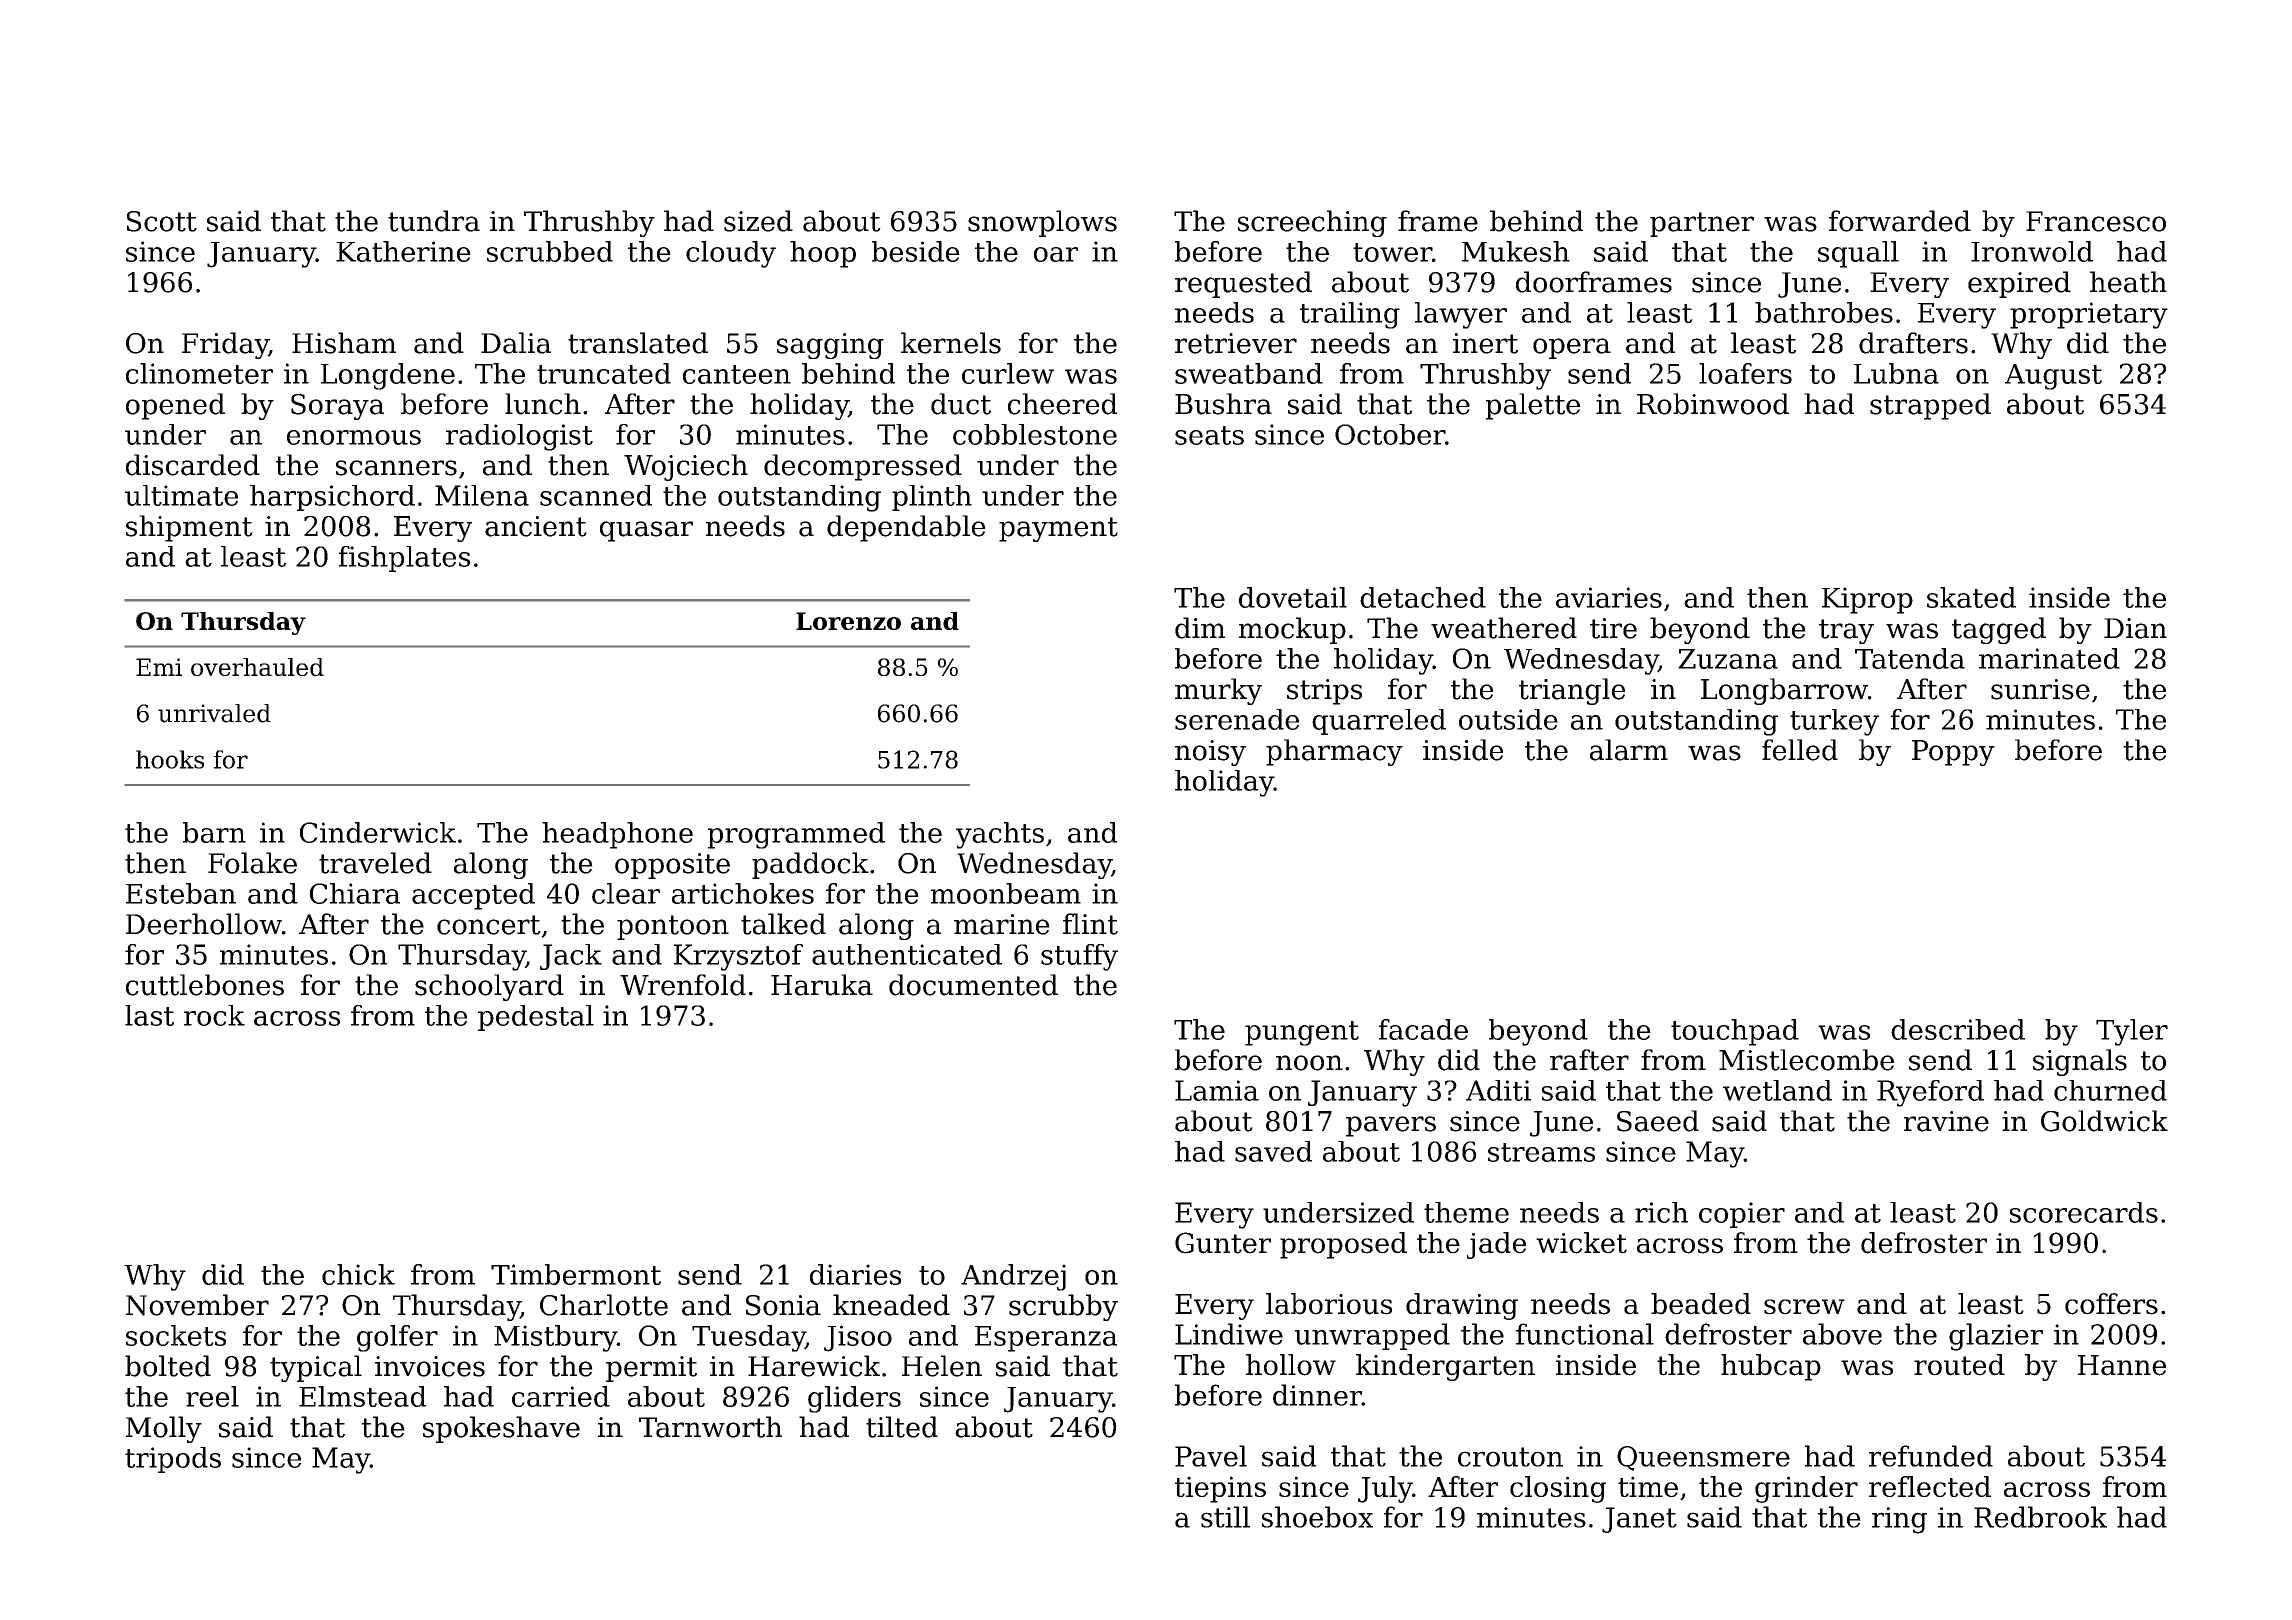 The width and height of the screenshot is (2292, 1620). What do you see at coordinates (162, 221) in the screenshot?
I see `Scott` at bounding box center [162, 221].
